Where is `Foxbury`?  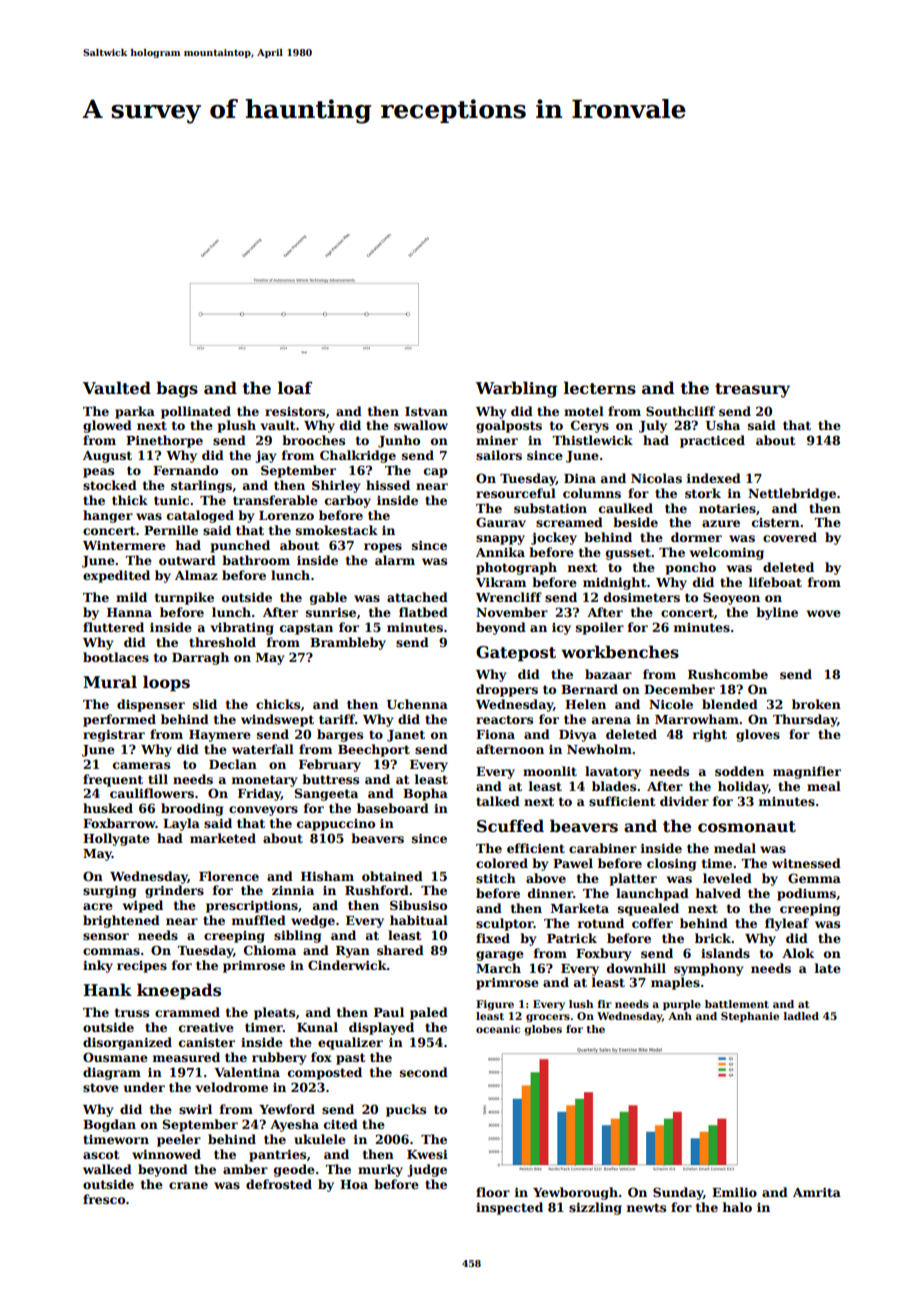
Foxbury is located at coordinates (603, 954).
